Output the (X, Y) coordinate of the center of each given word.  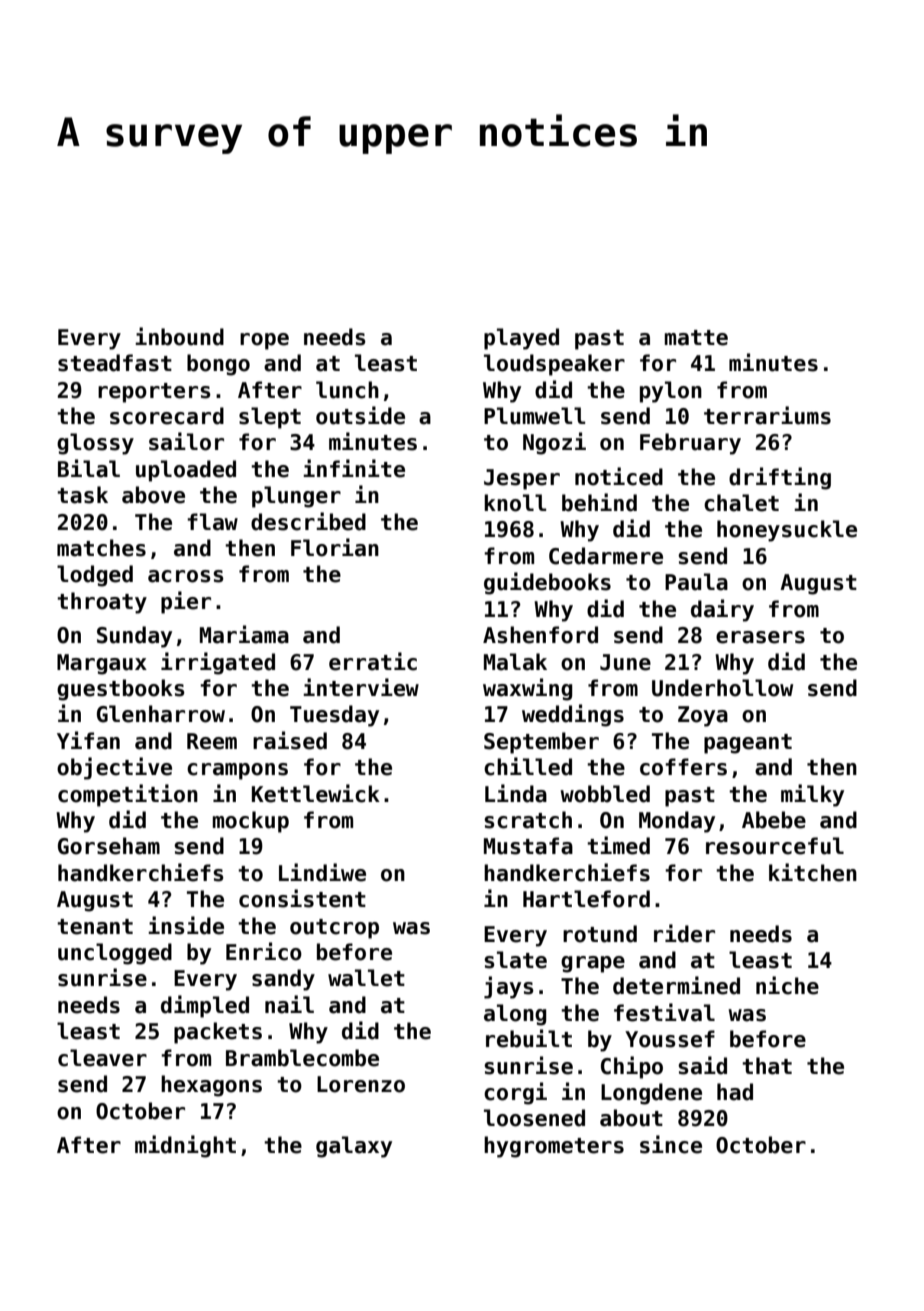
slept (270, 418)
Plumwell (534, 416)
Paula (696, 582)
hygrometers (554, 1147)
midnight (185, 1146)
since (671, 1144)
